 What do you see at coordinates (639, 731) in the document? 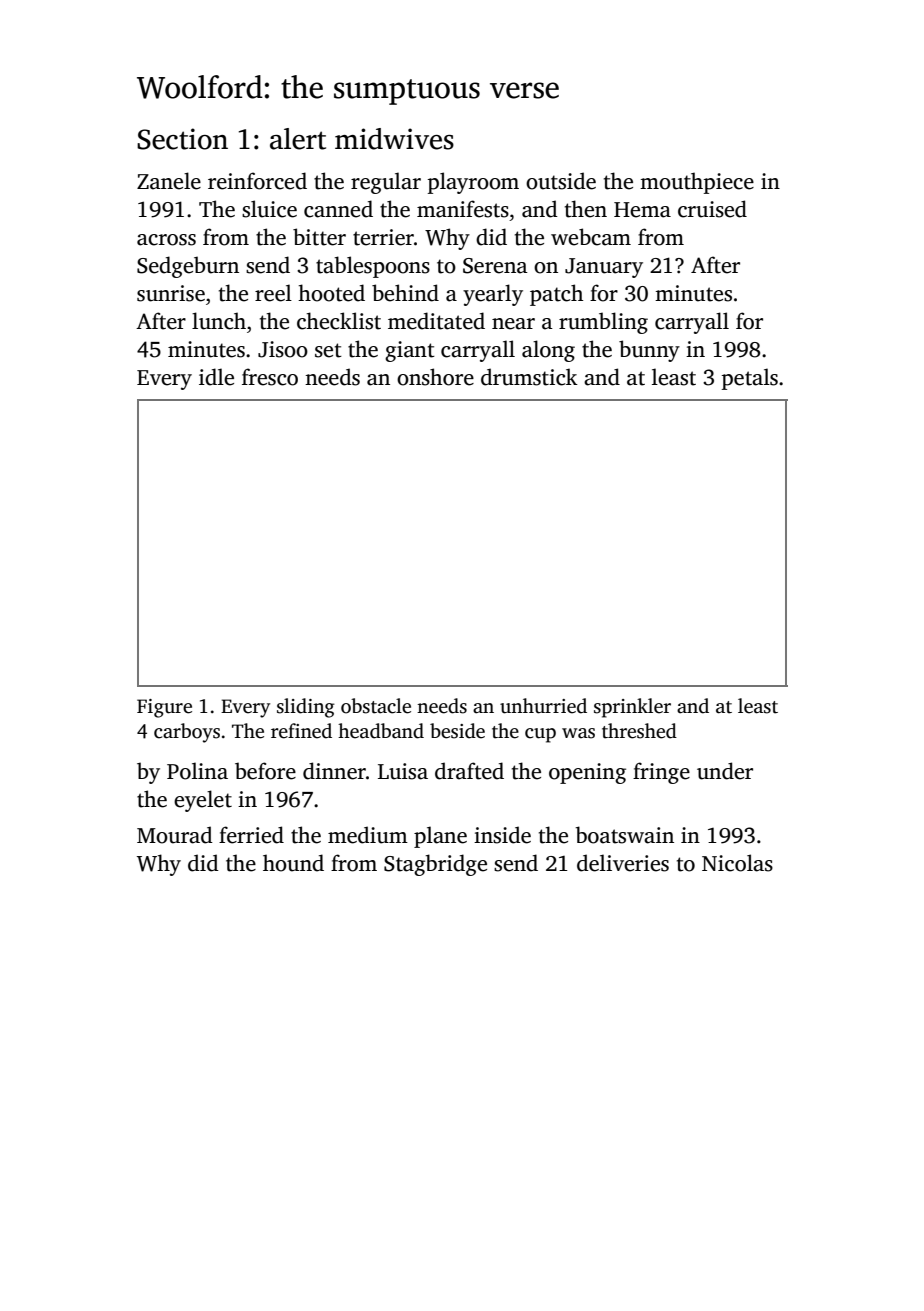
I see `threshed` at bounding box center [639, 731].
